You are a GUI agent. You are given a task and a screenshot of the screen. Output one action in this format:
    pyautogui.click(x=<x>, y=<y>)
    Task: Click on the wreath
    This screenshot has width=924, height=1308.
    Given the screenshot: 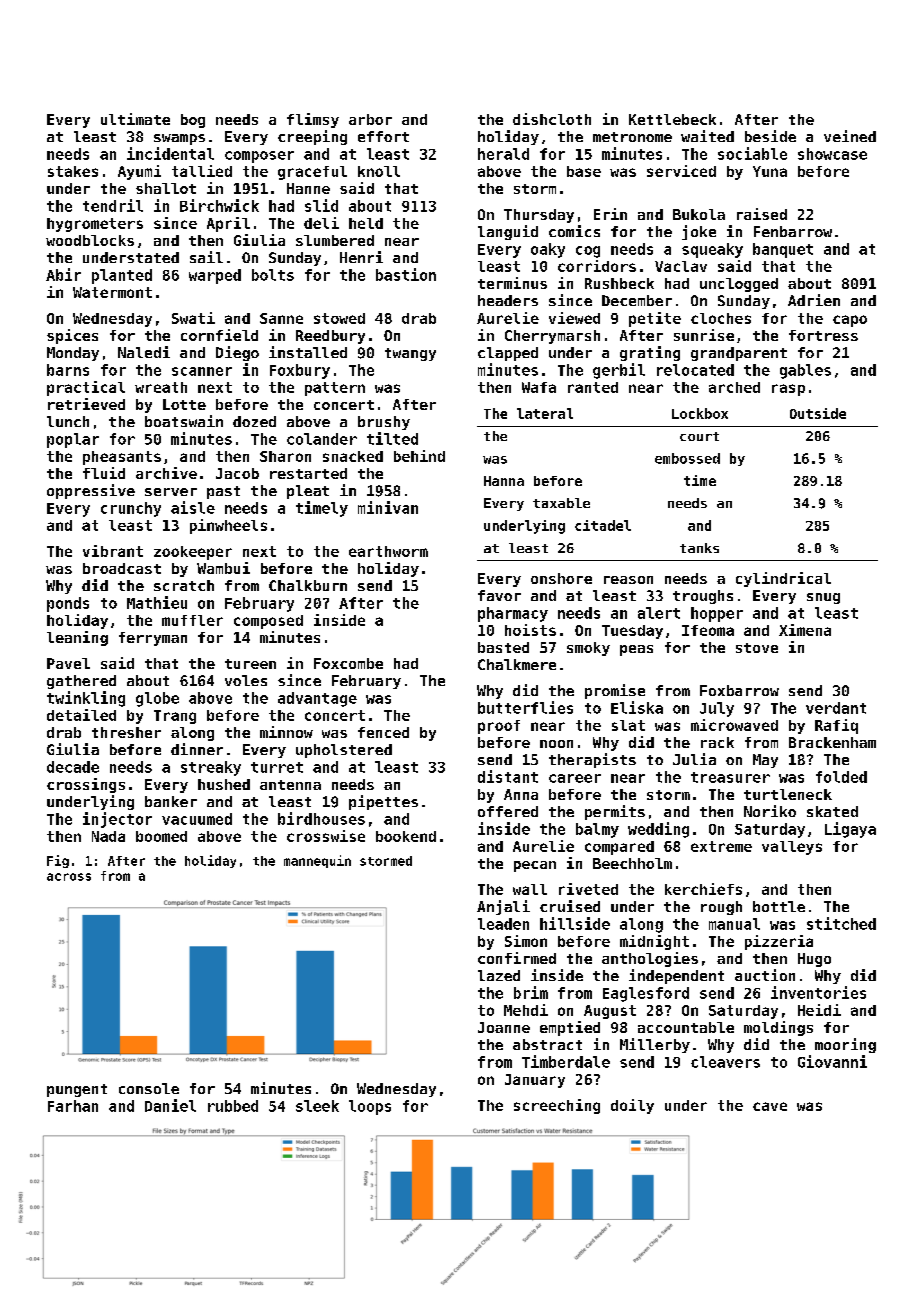 What is the action you would take?
    pyautogui.click(x=161, y=387)
